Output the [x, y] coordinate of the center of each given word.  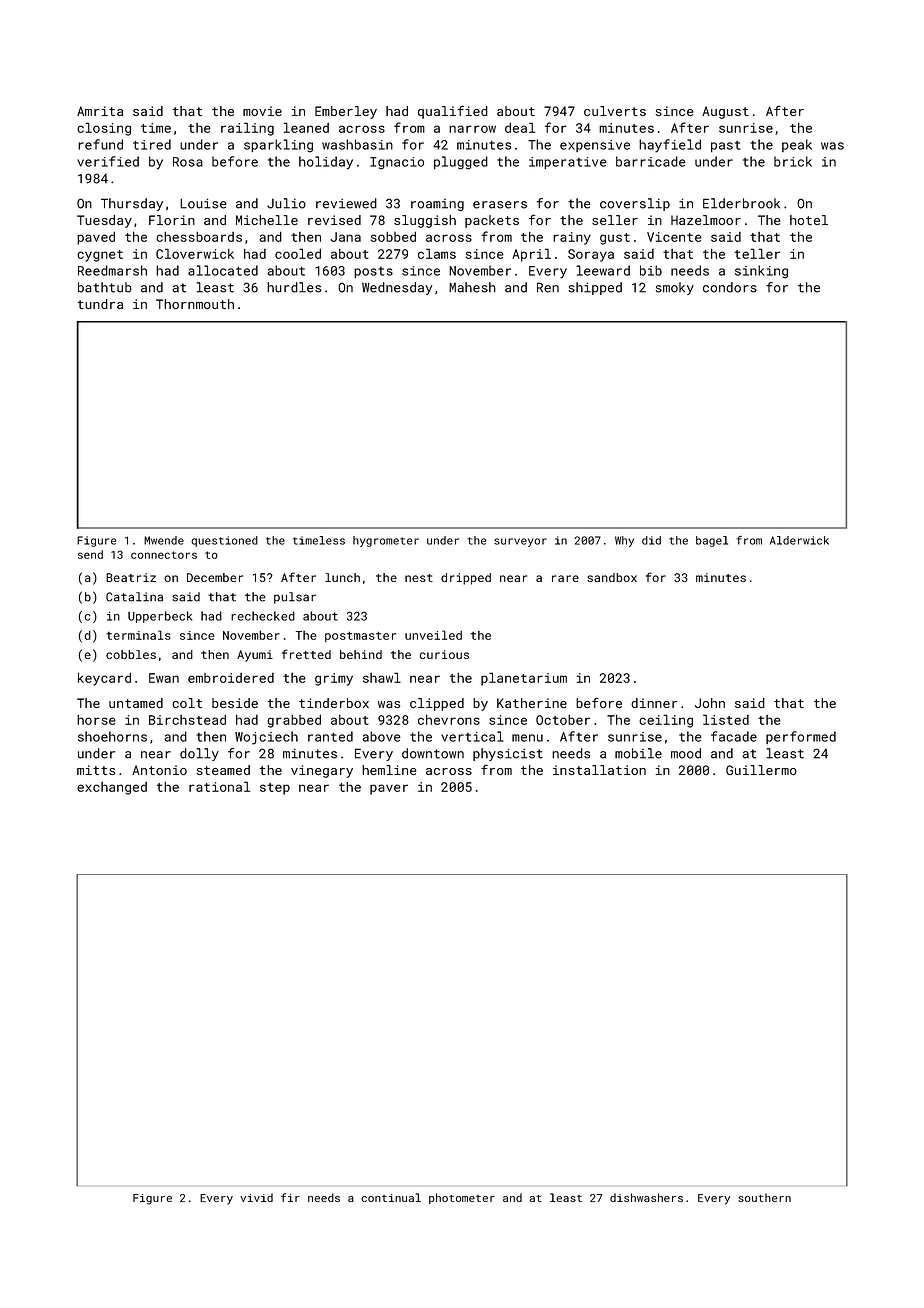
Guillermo [761, 770]
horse [96, 719]
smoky [674, 288]
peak [797, 145]
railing [247, 129]
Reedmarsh [112, 270]
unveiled [433, 635]
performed [801, 737]
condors [730, 287]
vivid [256, 1197]
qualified [453, 112]
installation [599, 770]
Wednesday [397, 288]
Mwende [164, 540]
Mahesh [472, 287]
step [275, 789]
